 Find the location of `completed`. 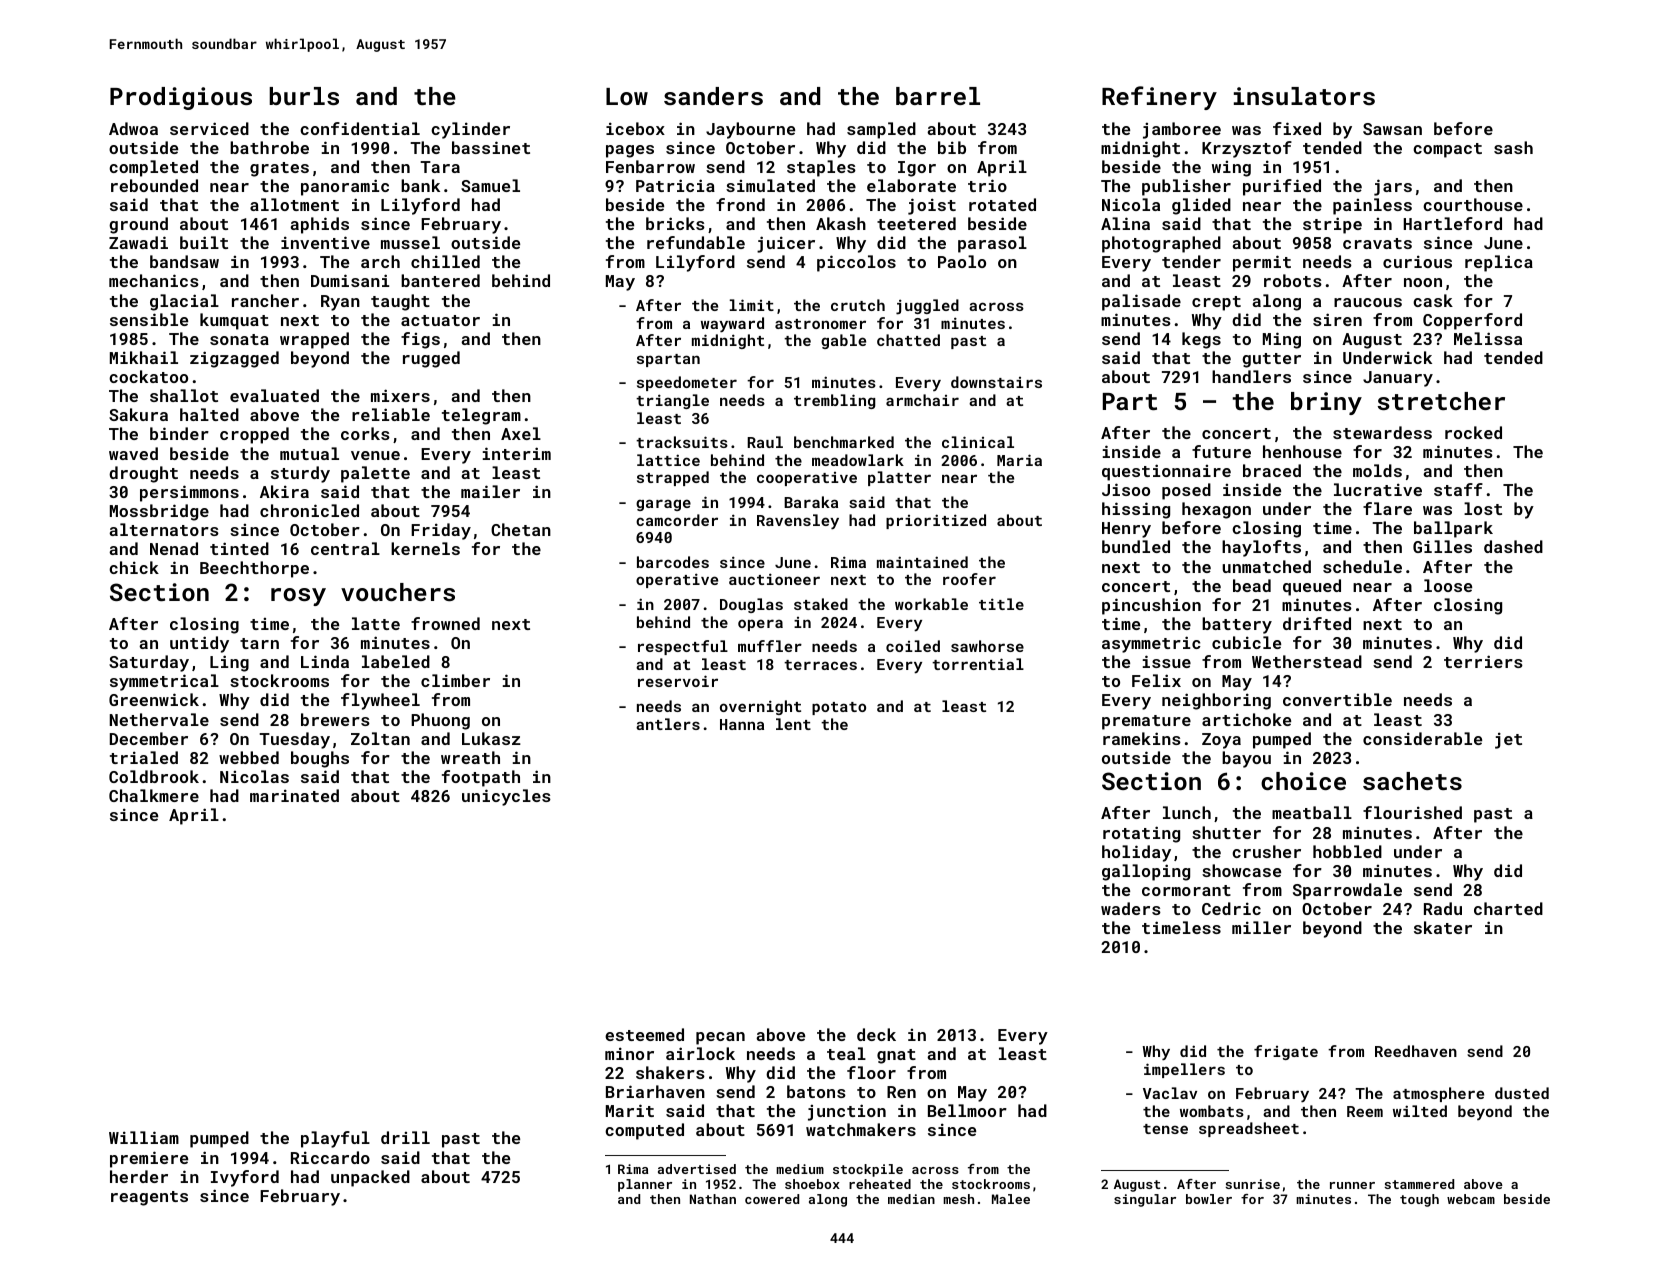

completed is located at coordinates (153, 168).
